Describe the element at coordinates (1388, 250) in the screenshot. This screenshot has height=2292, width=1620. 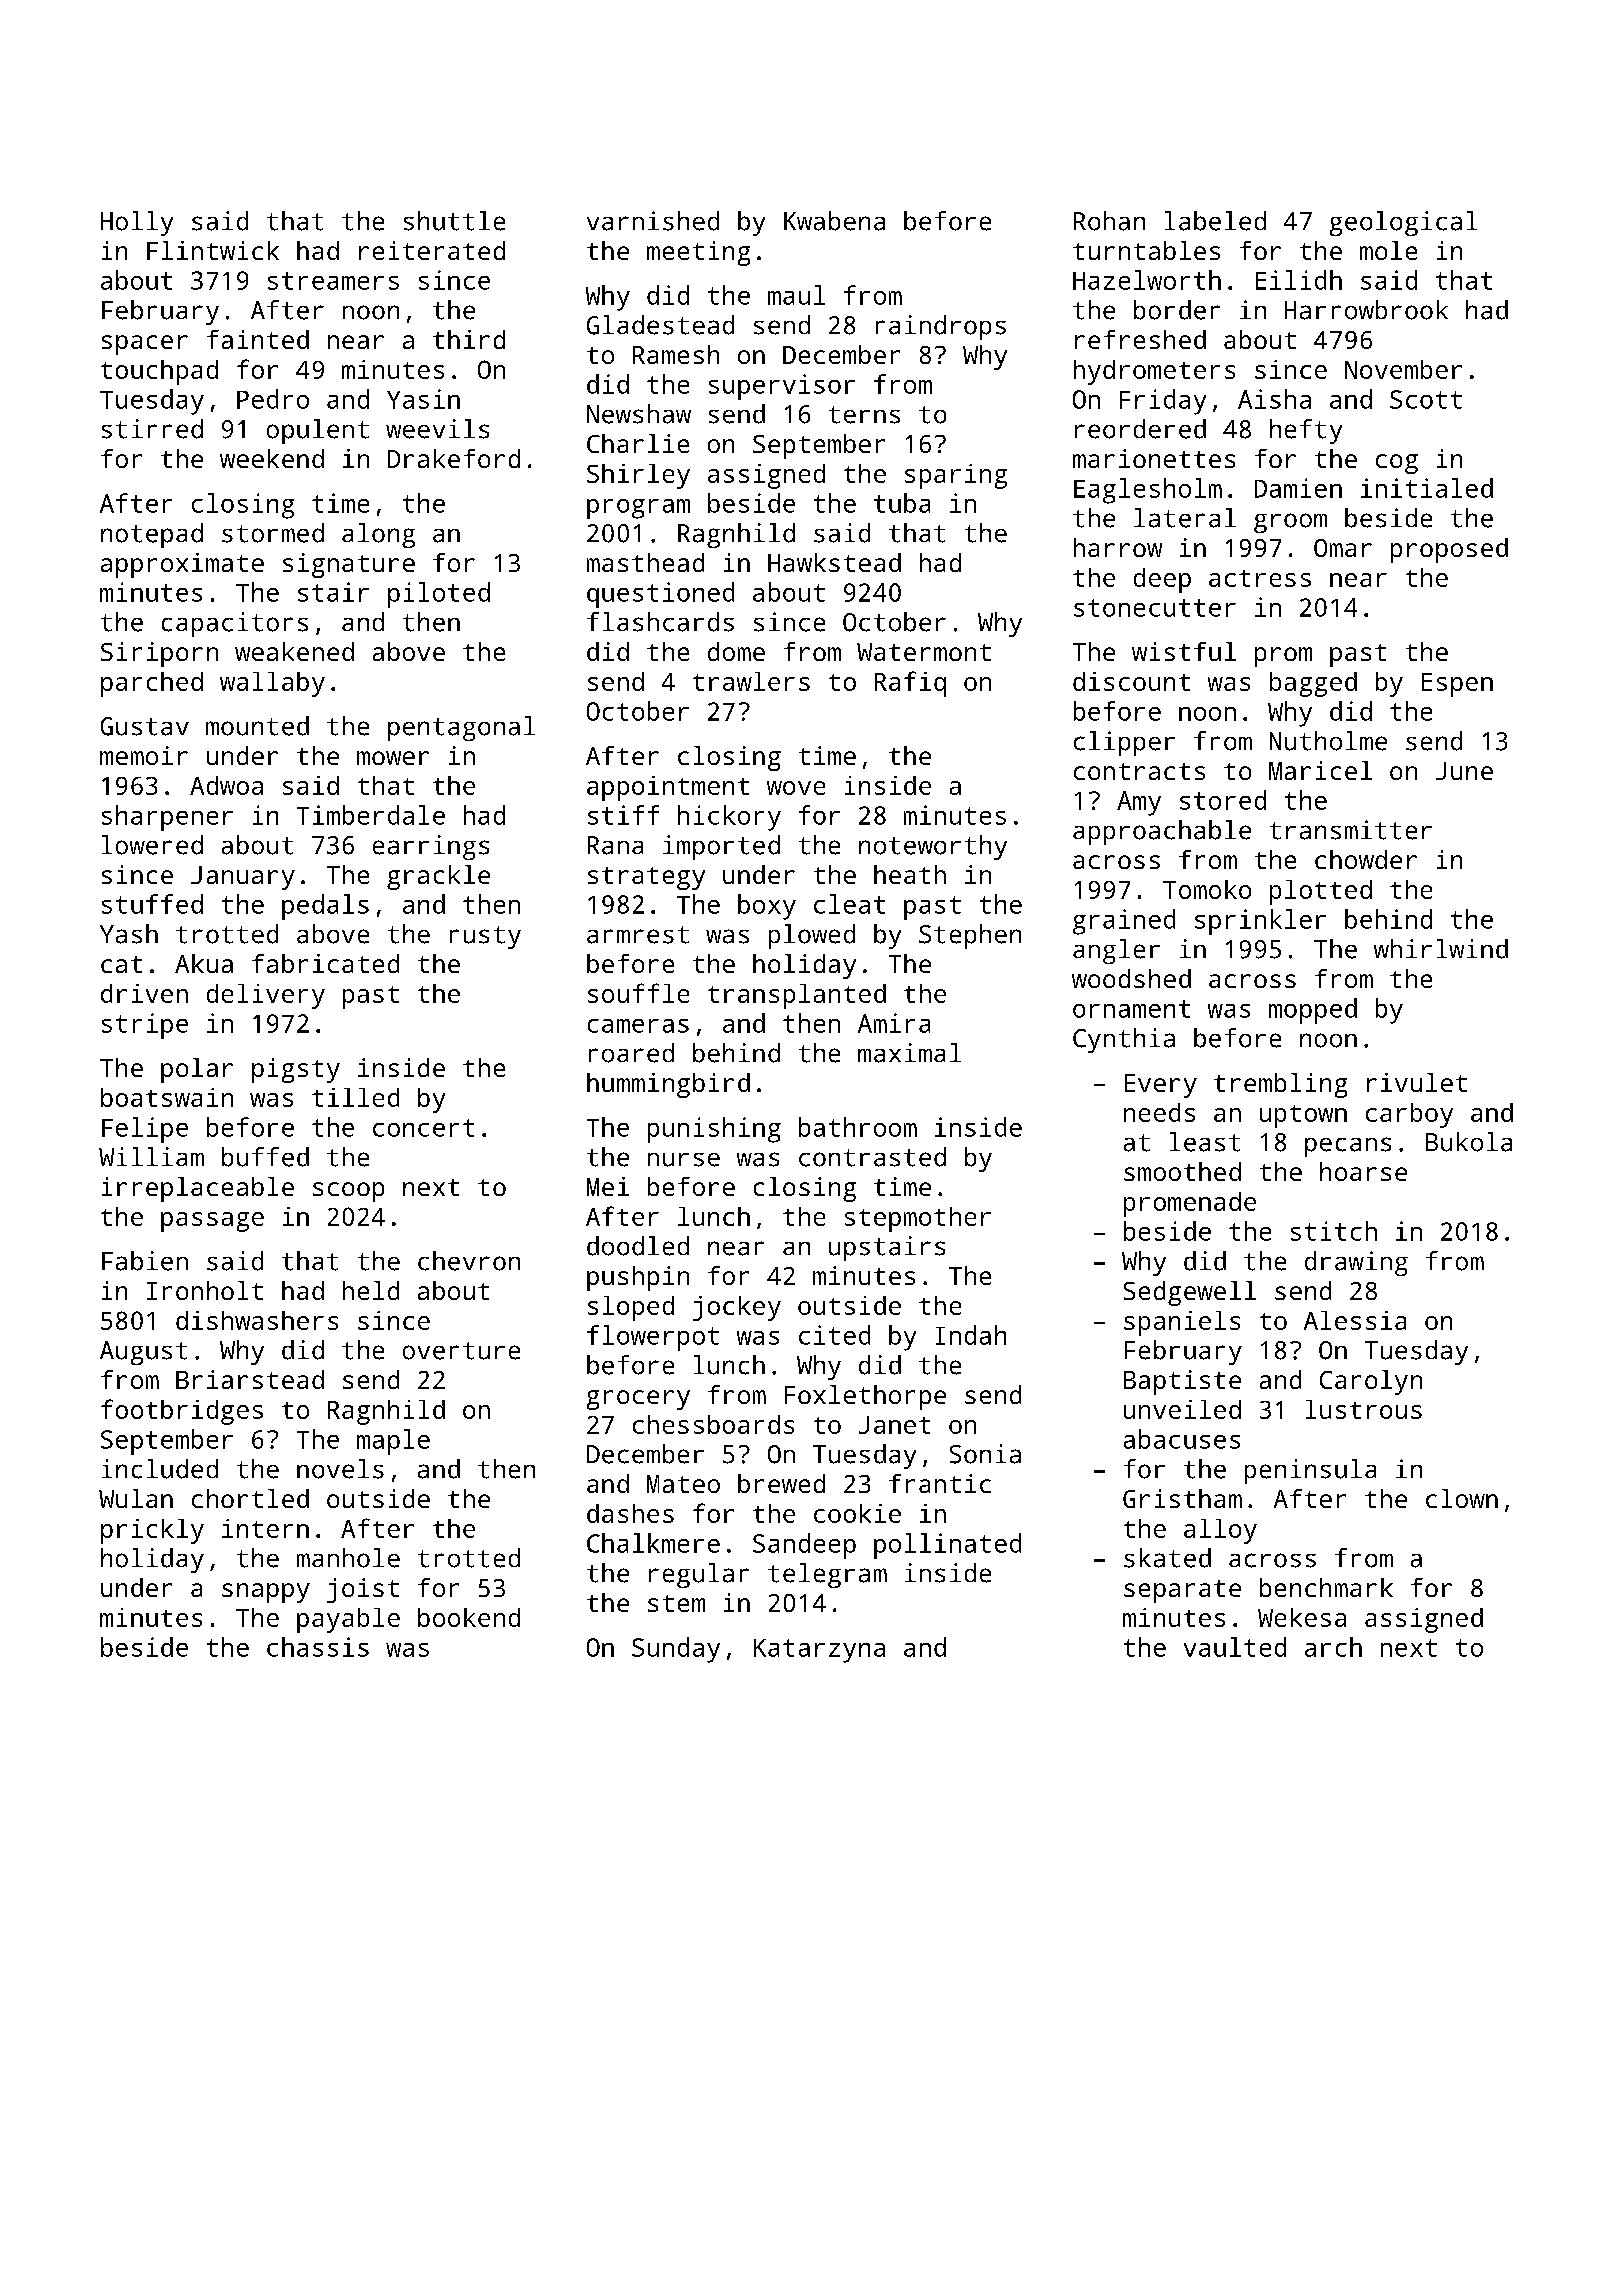
I see `mole` at that location.
